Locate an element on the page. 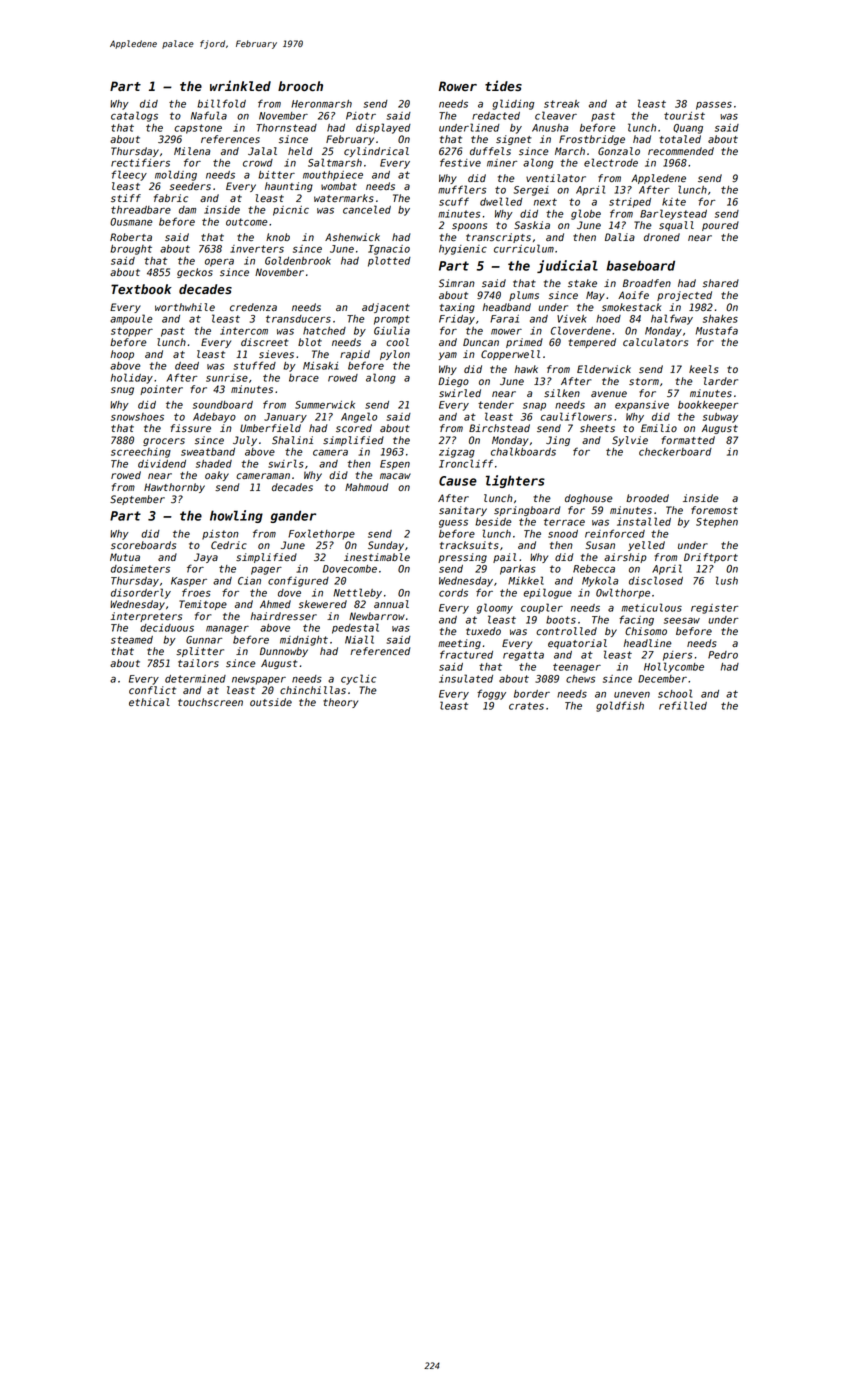 This page has height=1400, width=849. Adebayo is located at coordinates (214, 418).
